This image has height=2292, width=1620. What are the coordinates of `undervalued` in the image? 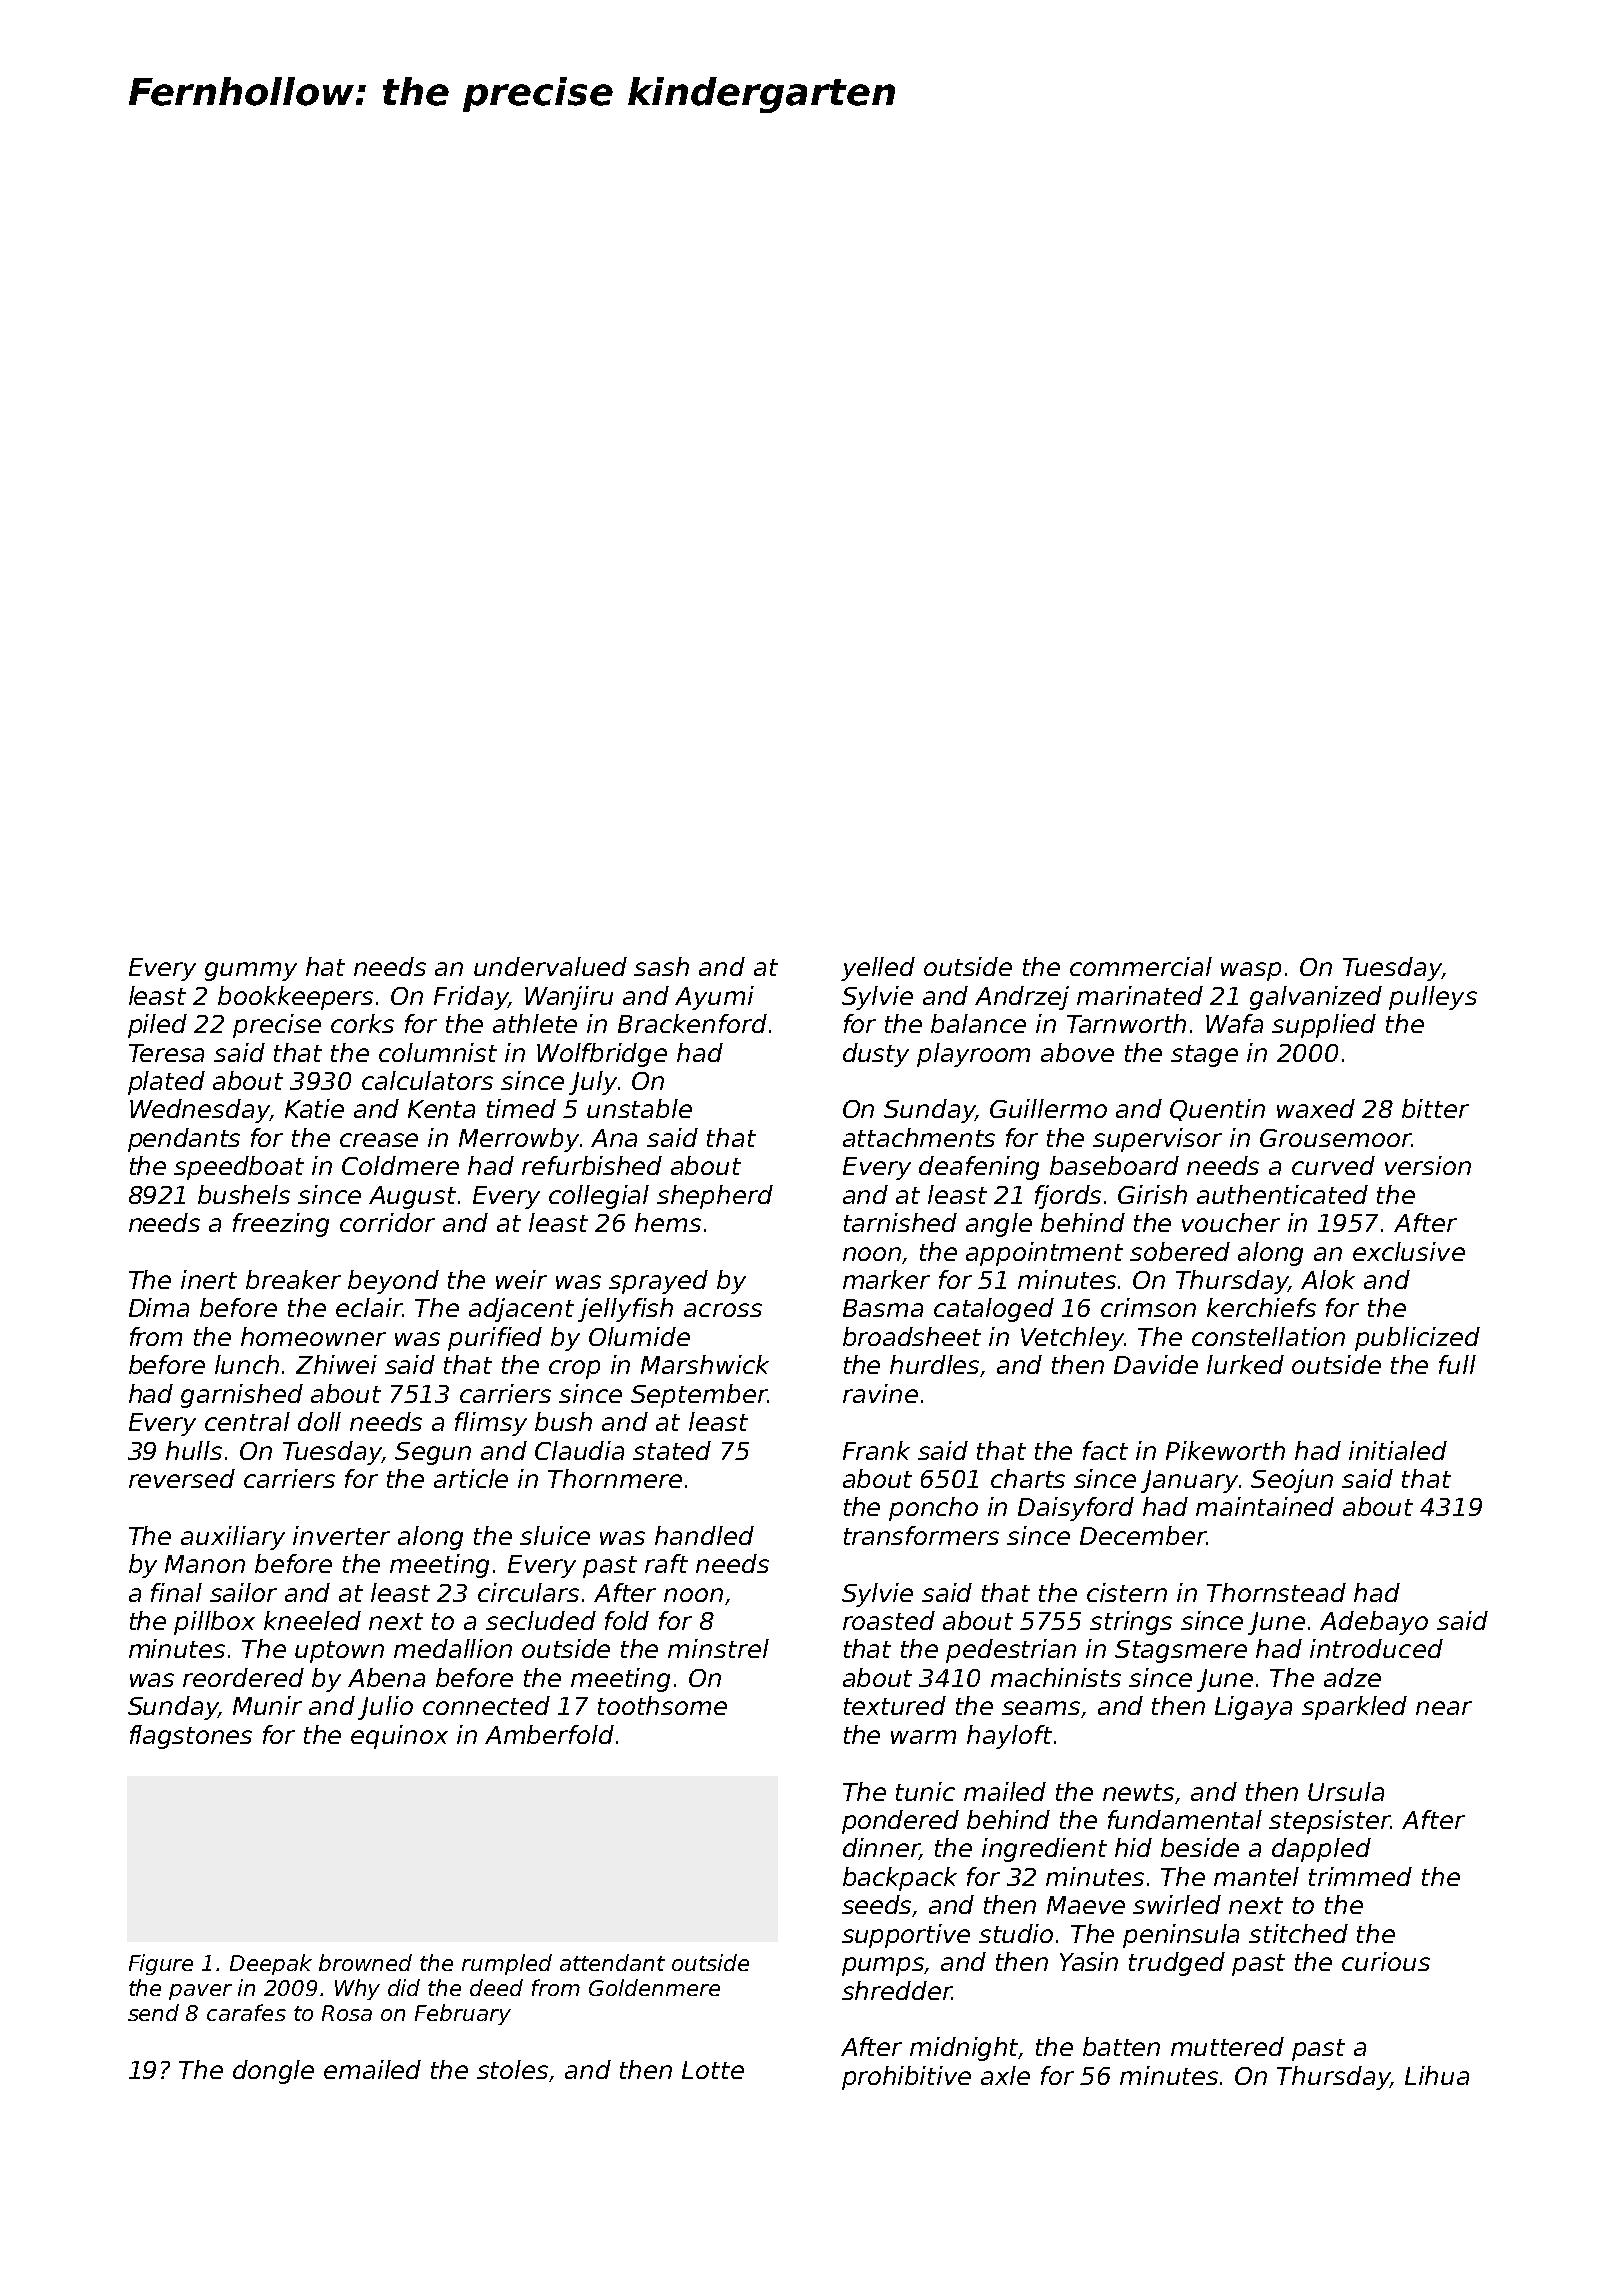 It's located at (550, 966).
